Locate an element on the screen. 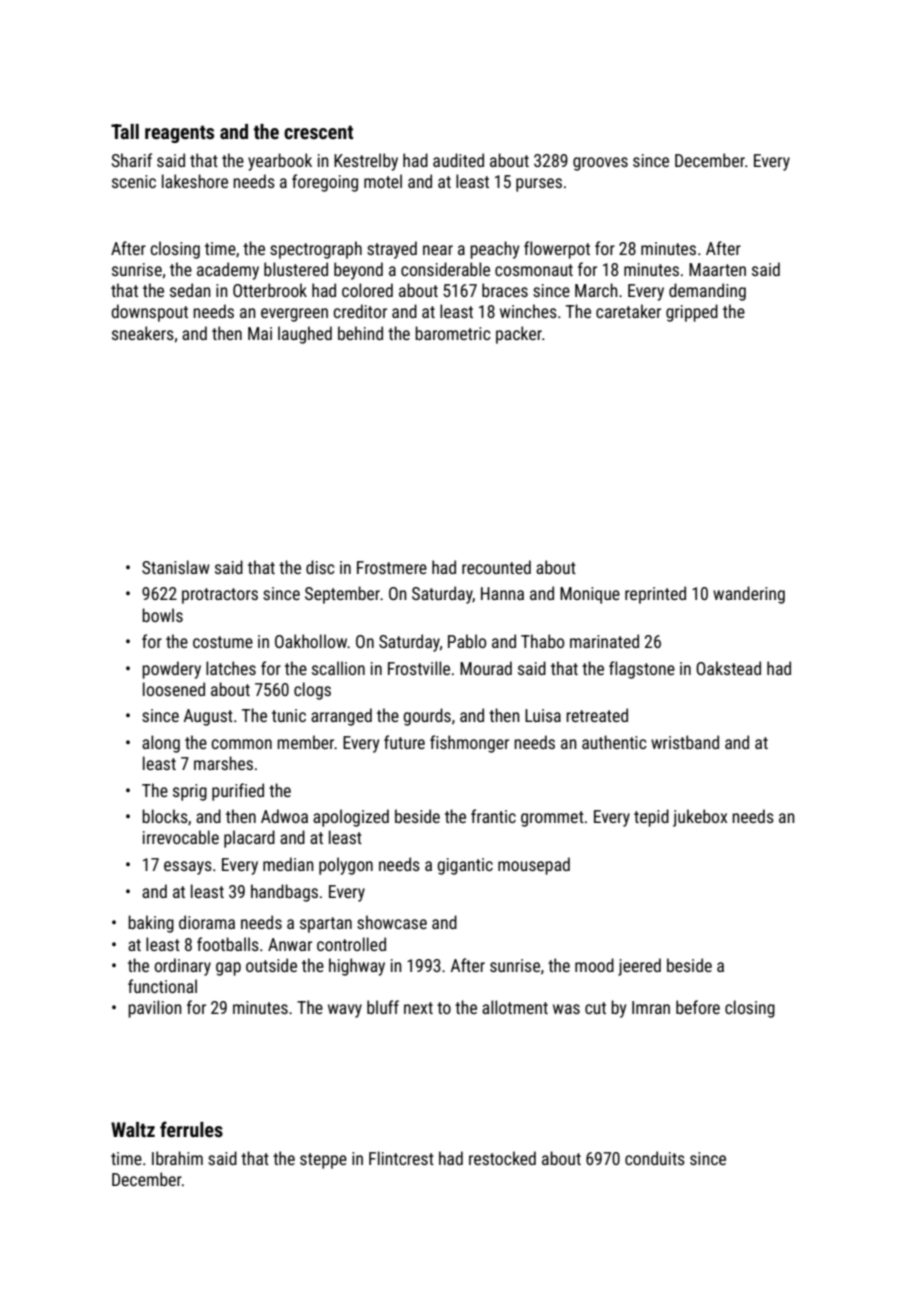  August is located at coordinates (208, 717).
